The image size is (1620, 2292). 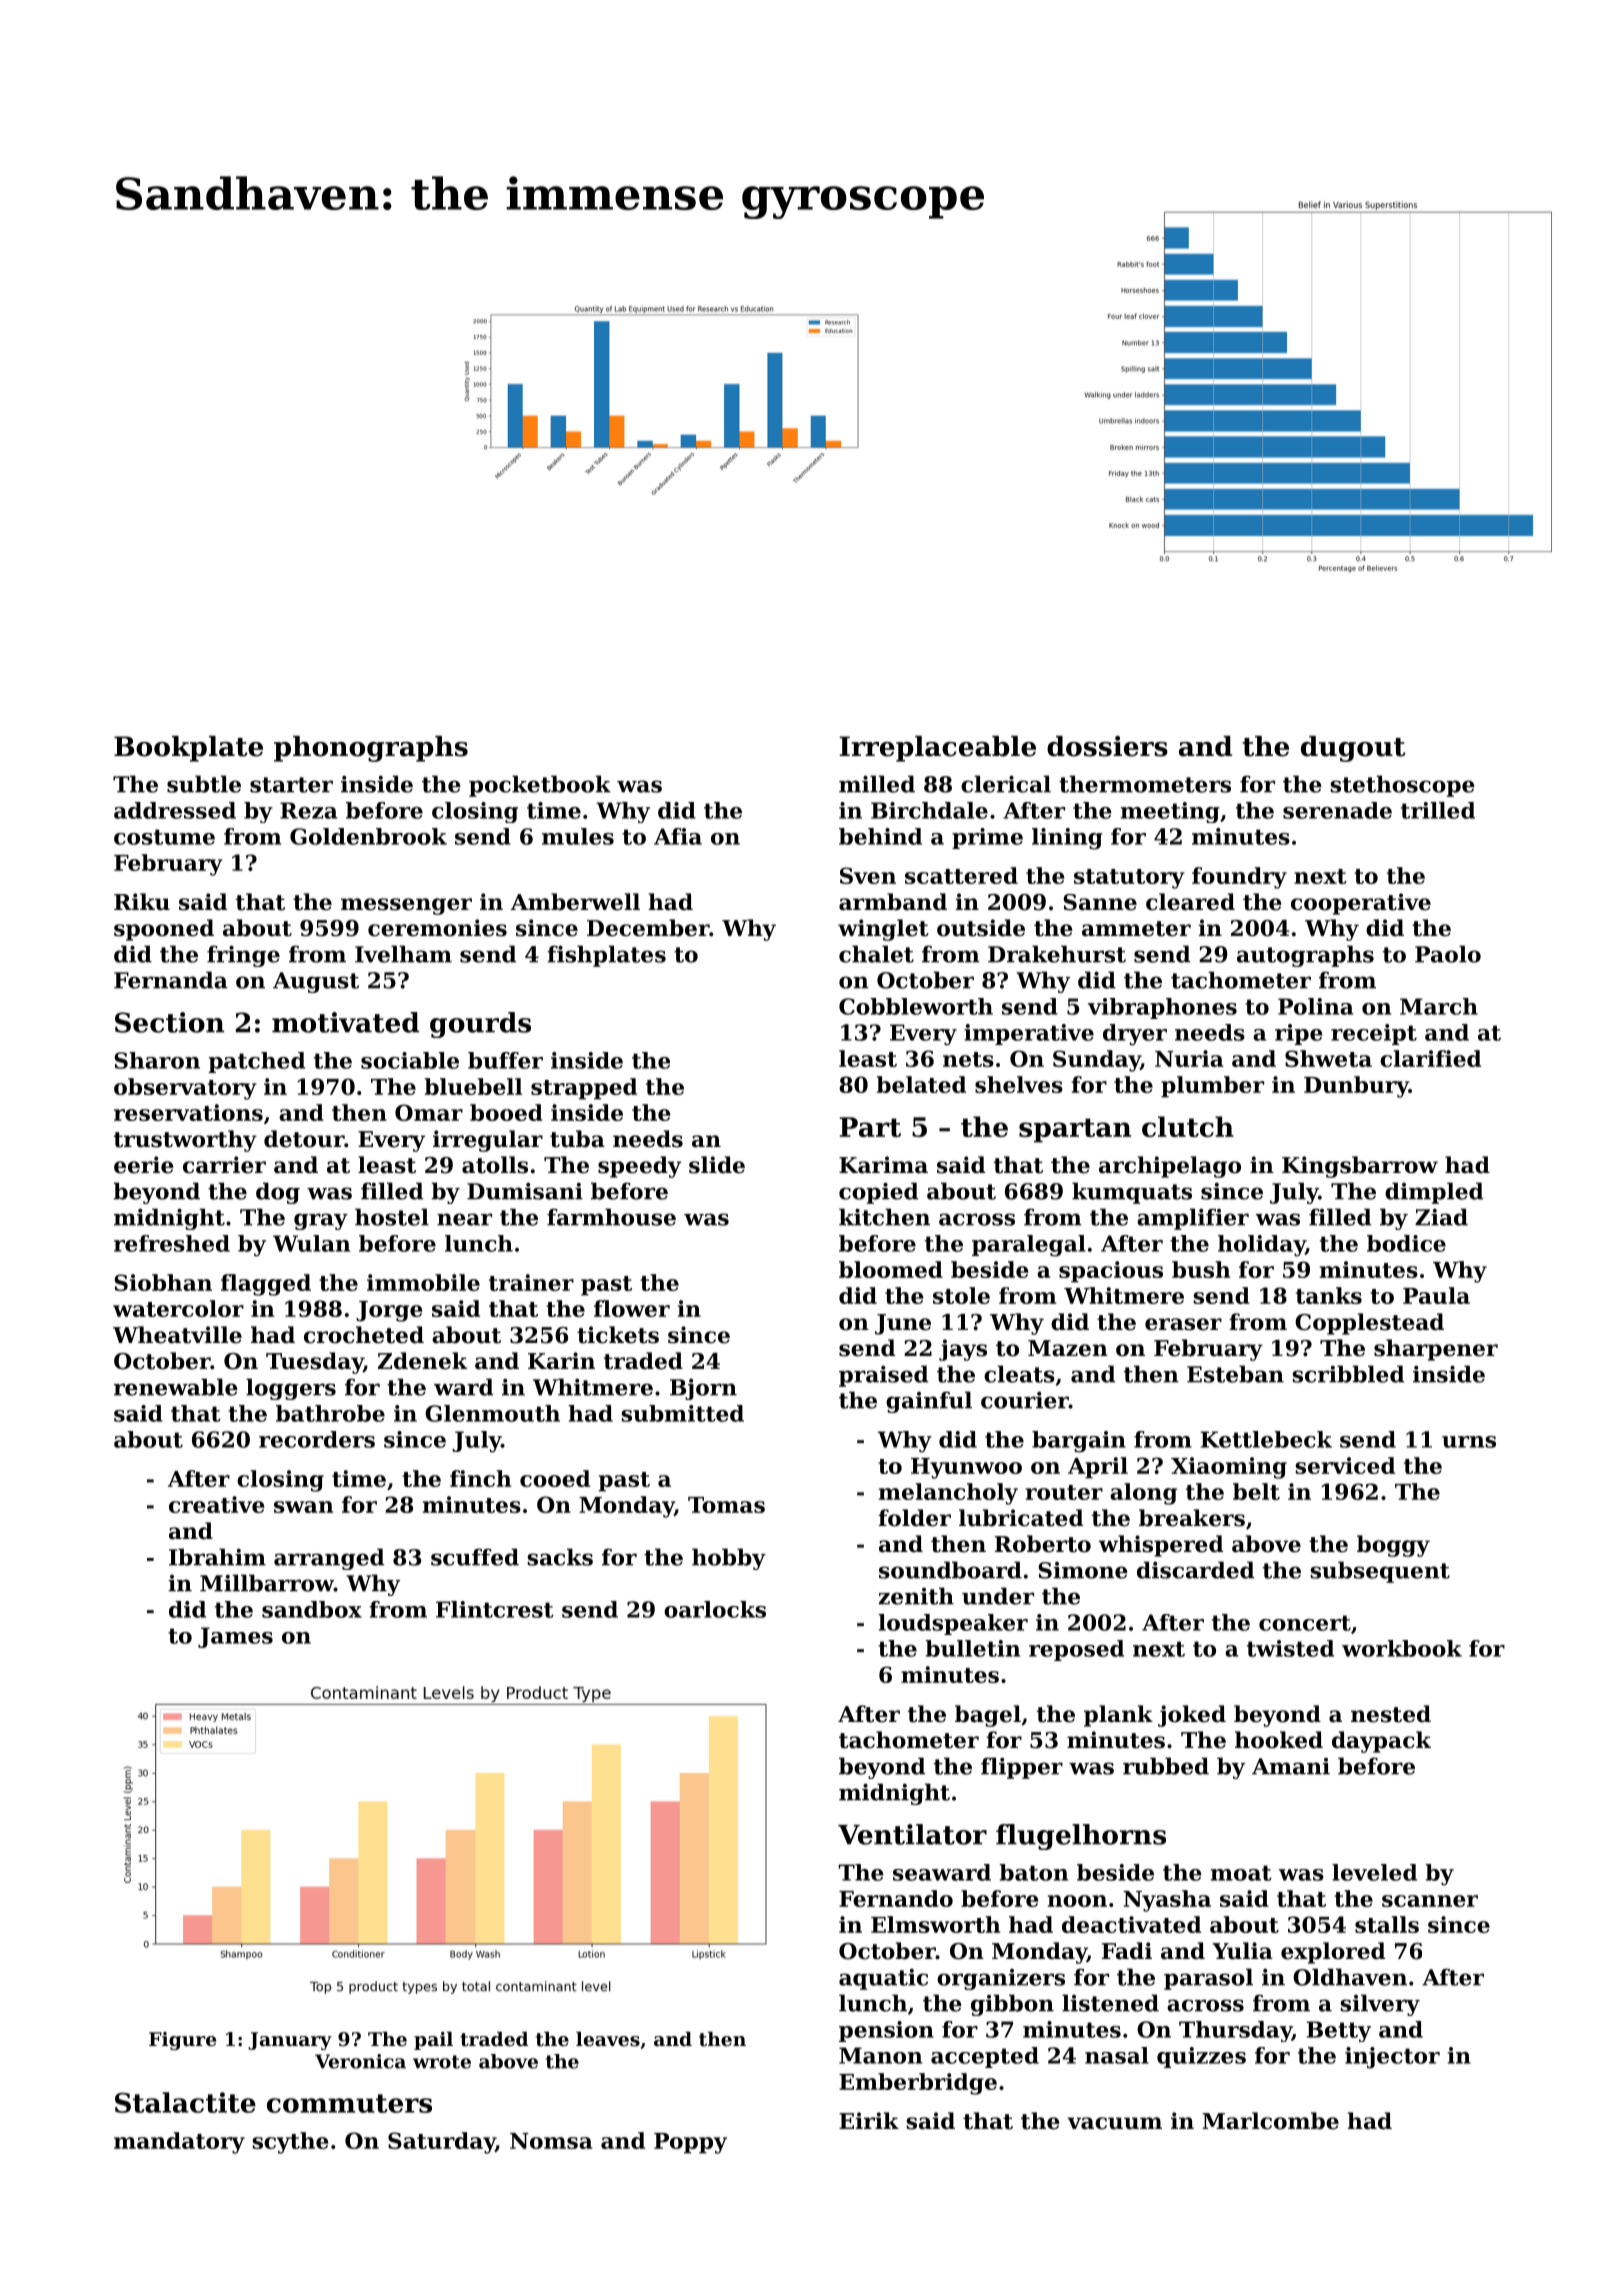 What do you see at coordinates (1022, 1768) in the image?
I see `flipper` at bounding box center [1022, 1768].
